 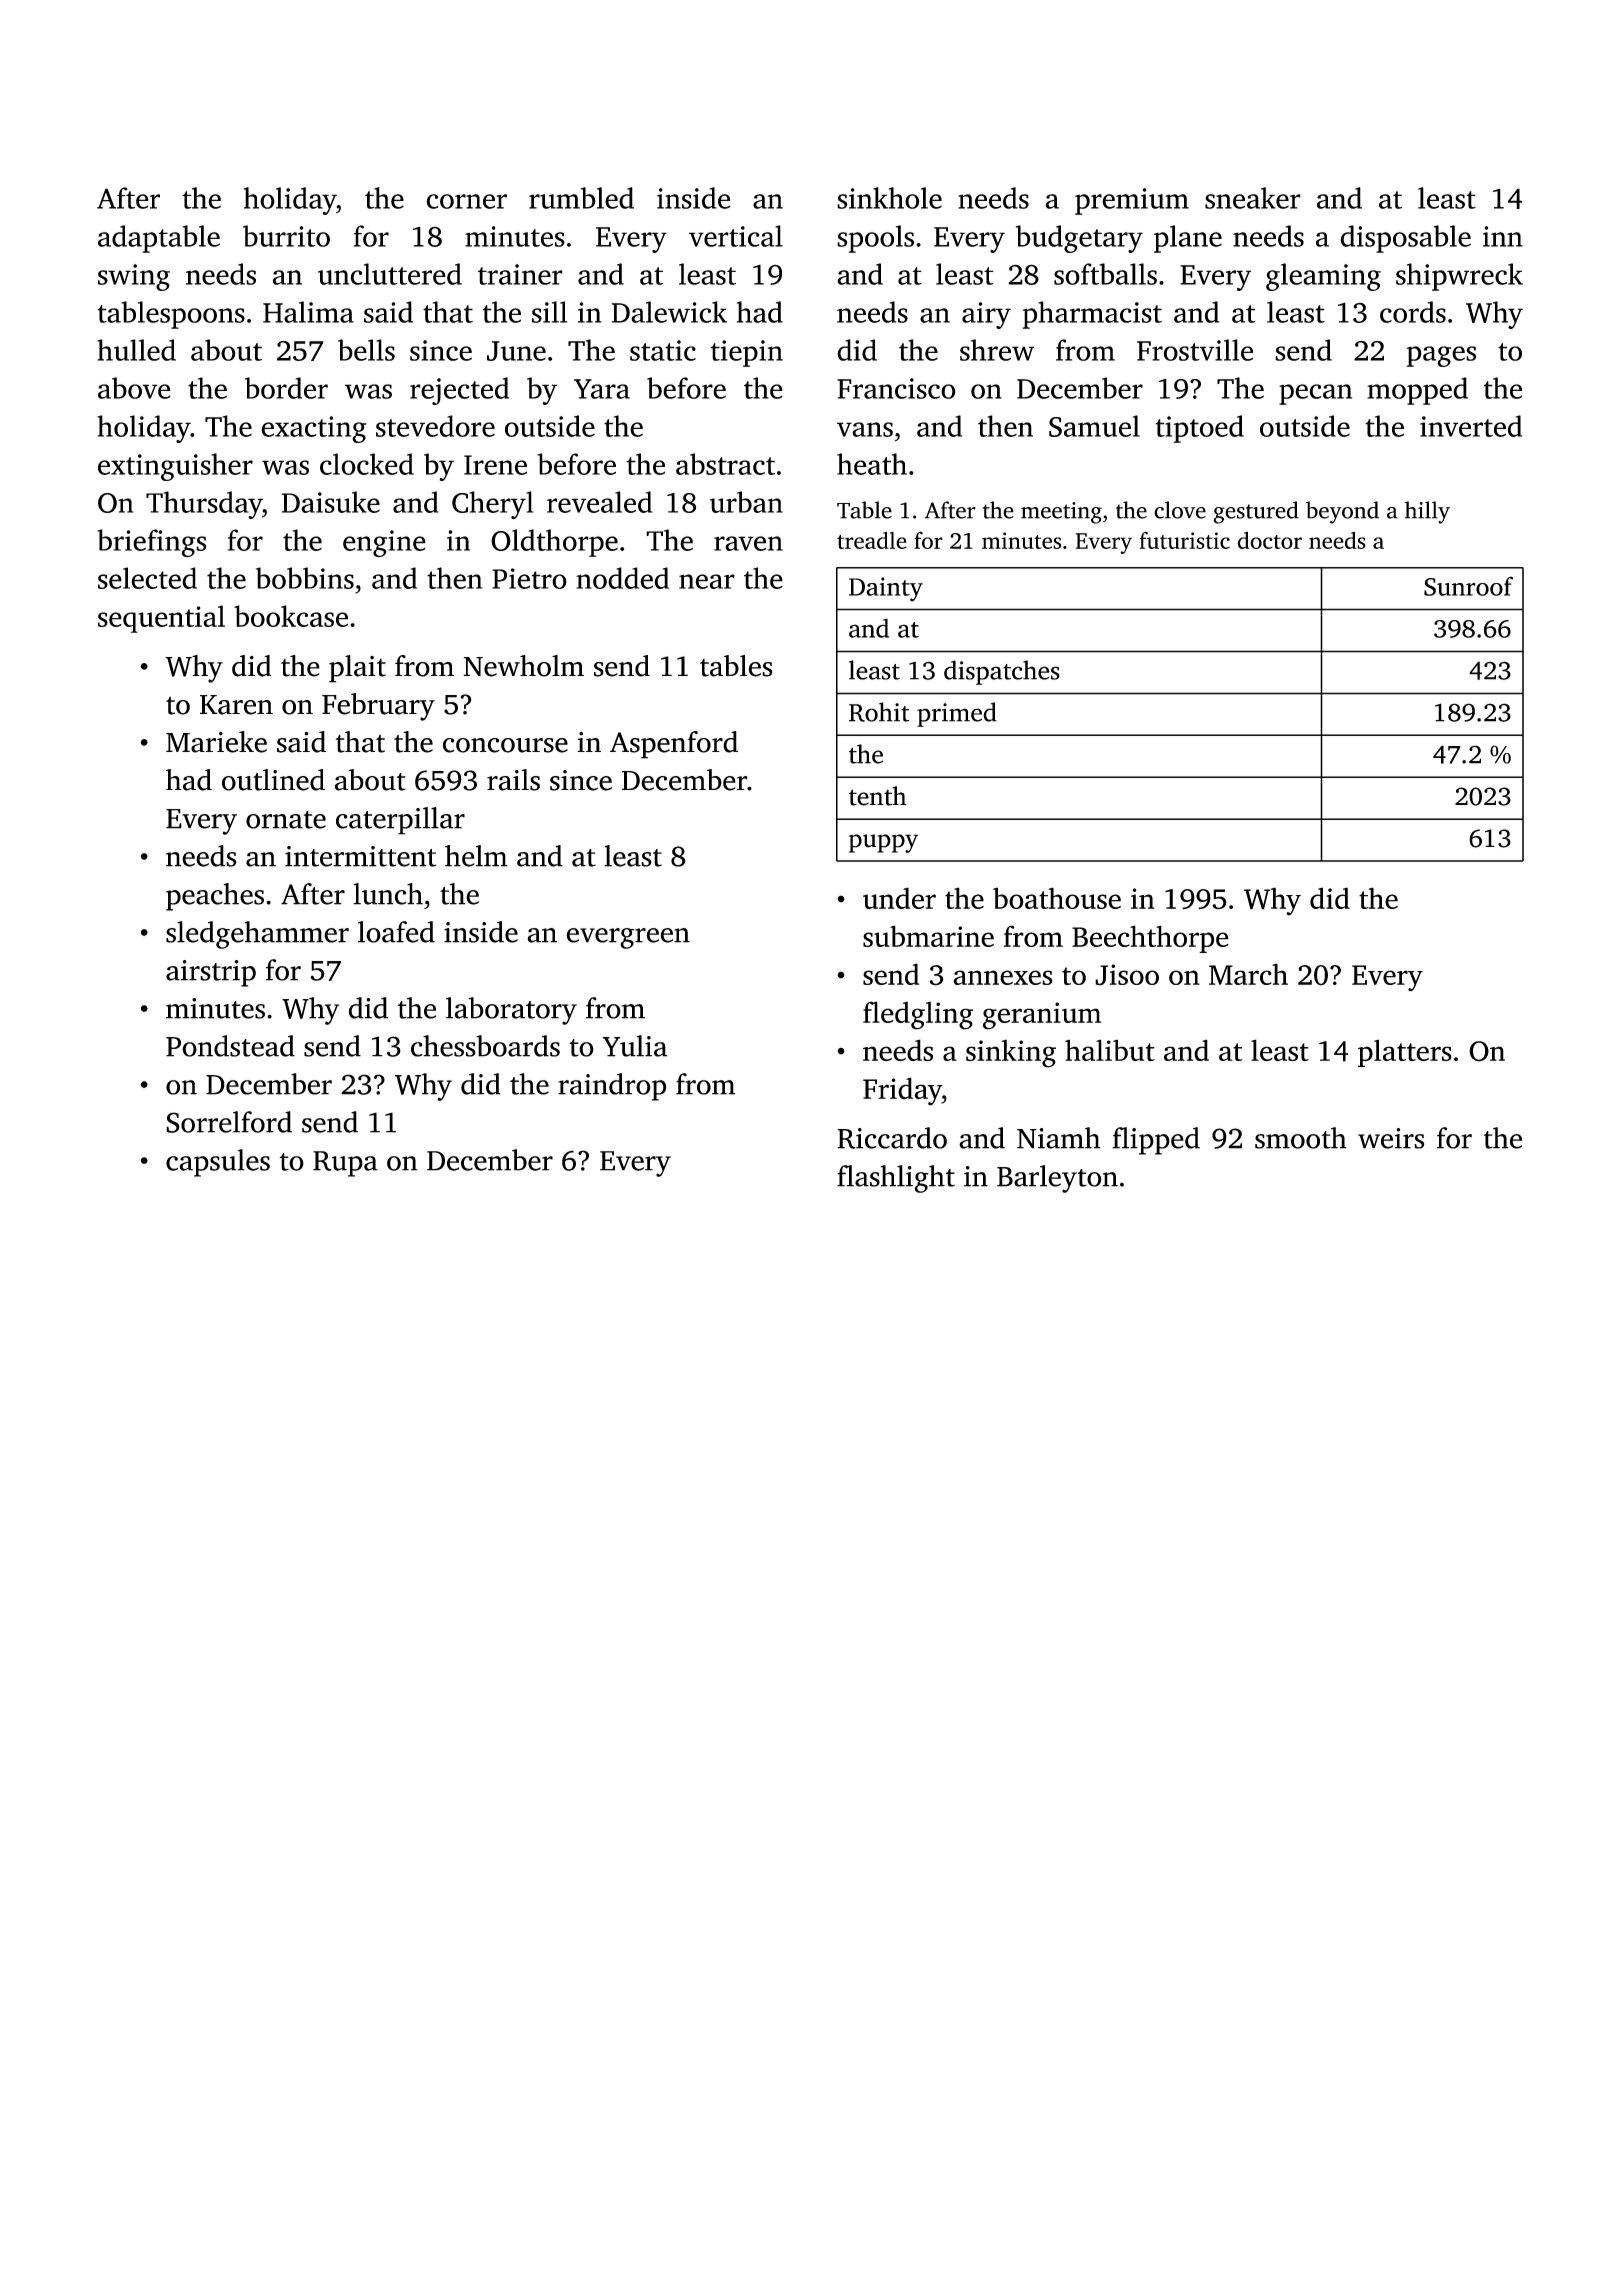 I want to click on Thursday, so click(x=204, y=505).
